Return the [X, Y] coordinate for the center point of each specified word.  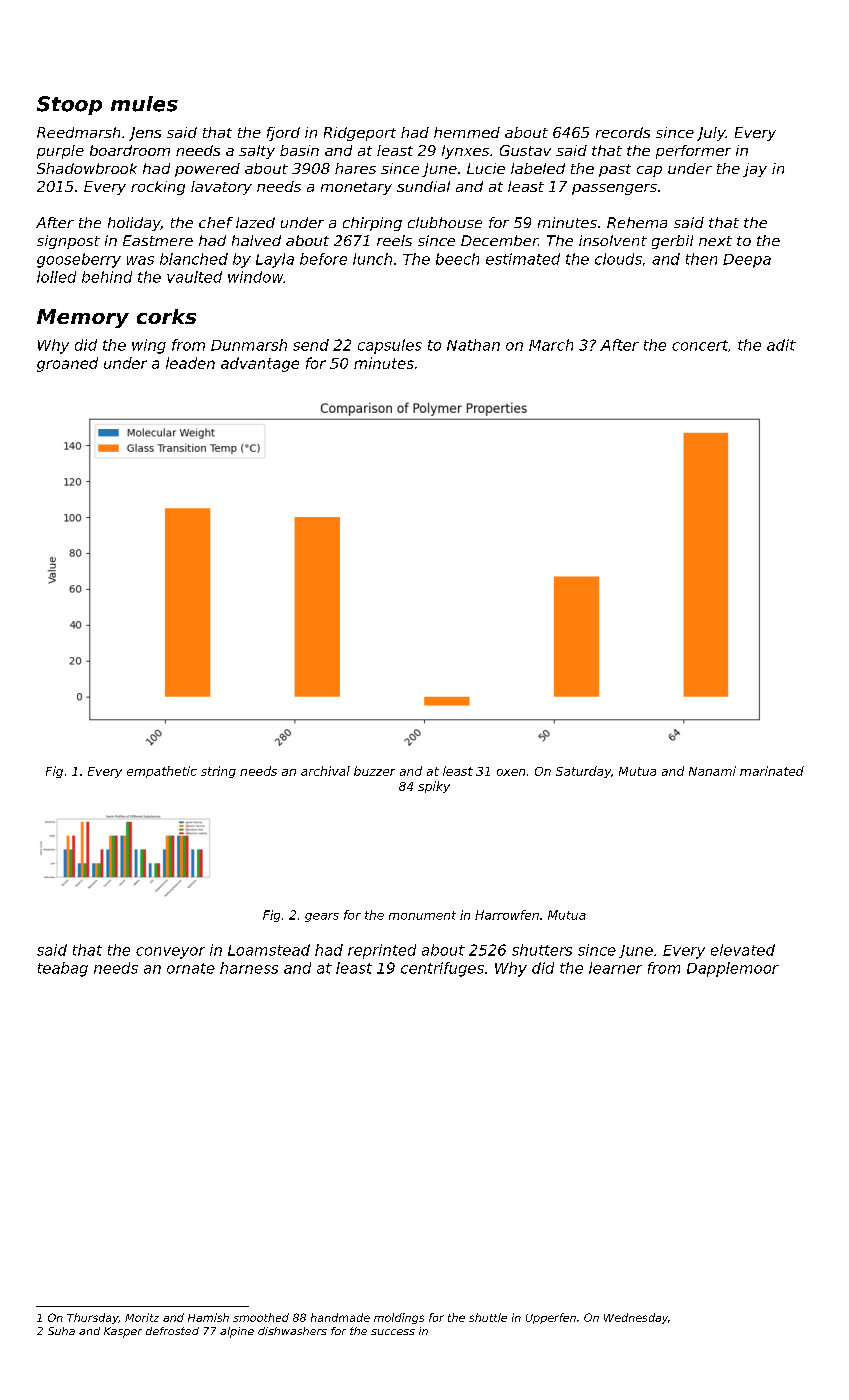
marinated [772, 771]
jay [755, 170]
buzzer [374, 771]
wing [149, 346]
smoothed [261, 1317]
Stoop [69, 105]
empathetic [162, 772]
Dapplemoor [733, 969]
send [311, 345]
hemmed [467, 132]
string [218, 772]
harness [249, 968]
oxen [511, 772]
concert [700, 345]
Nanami [712, 771]
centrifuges [442, 969]
